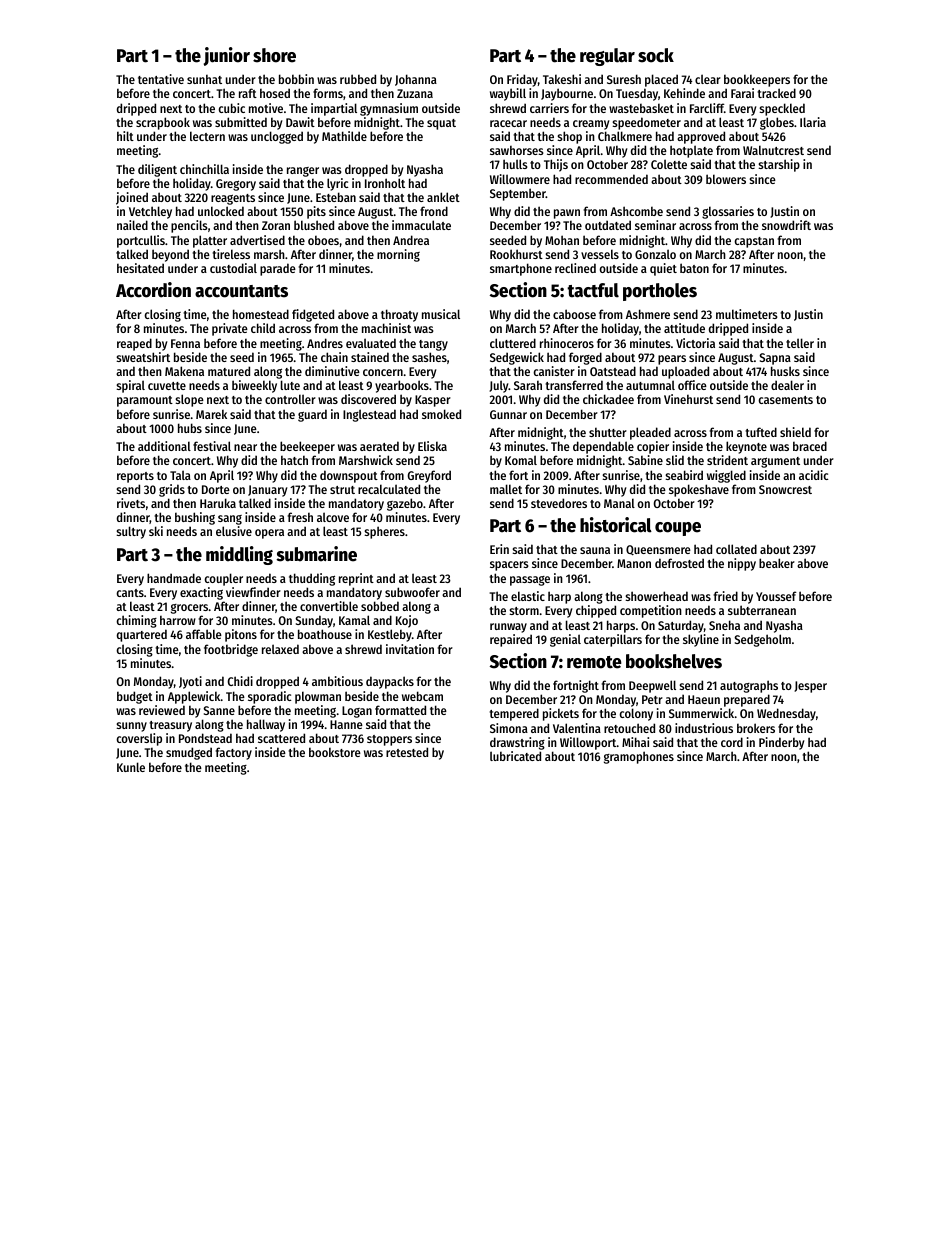  Describe the element at coordinates (509, 566) in the screenshot. I see `spacers` at that location.
